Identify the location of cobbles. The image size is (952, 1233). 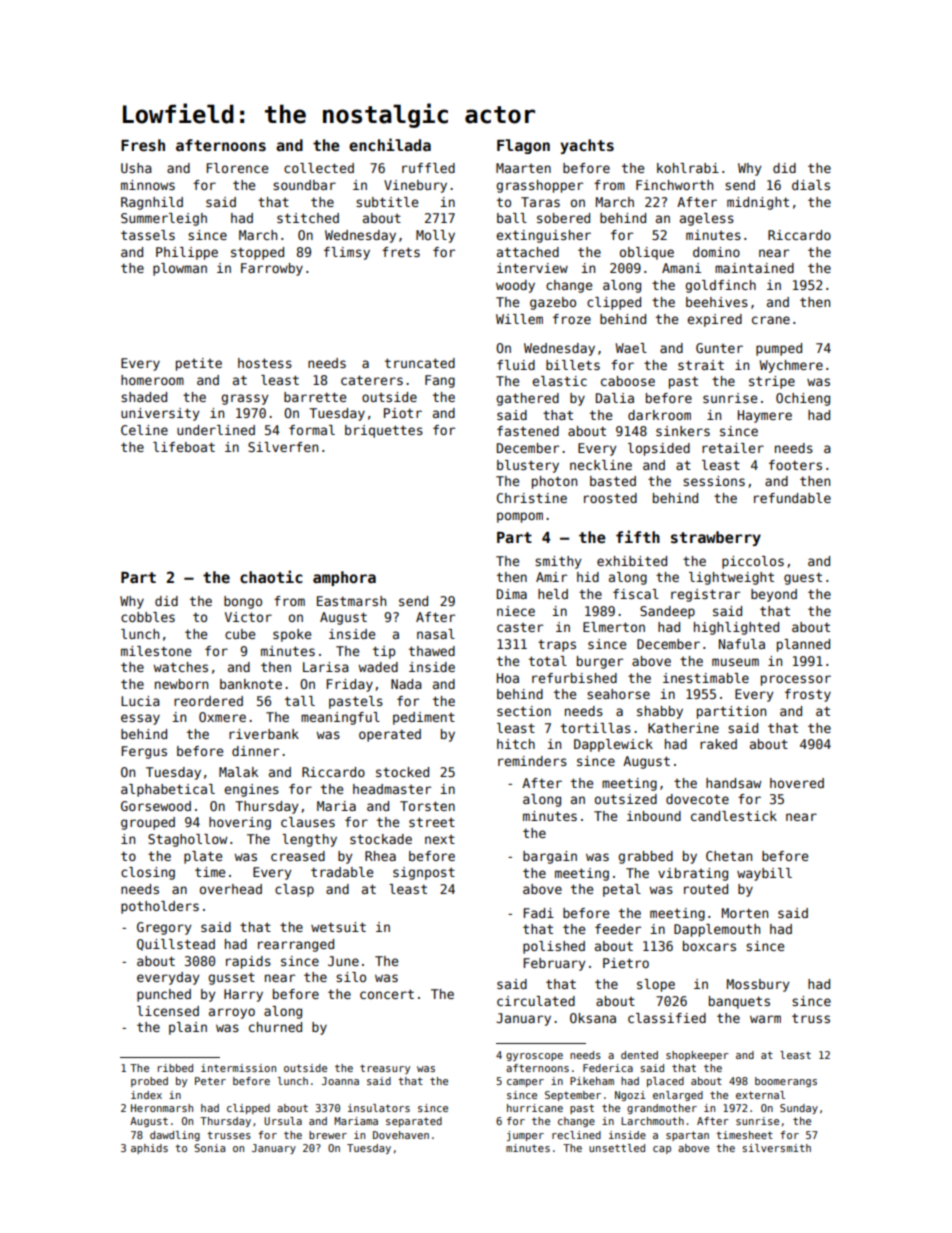
(148, 617).
